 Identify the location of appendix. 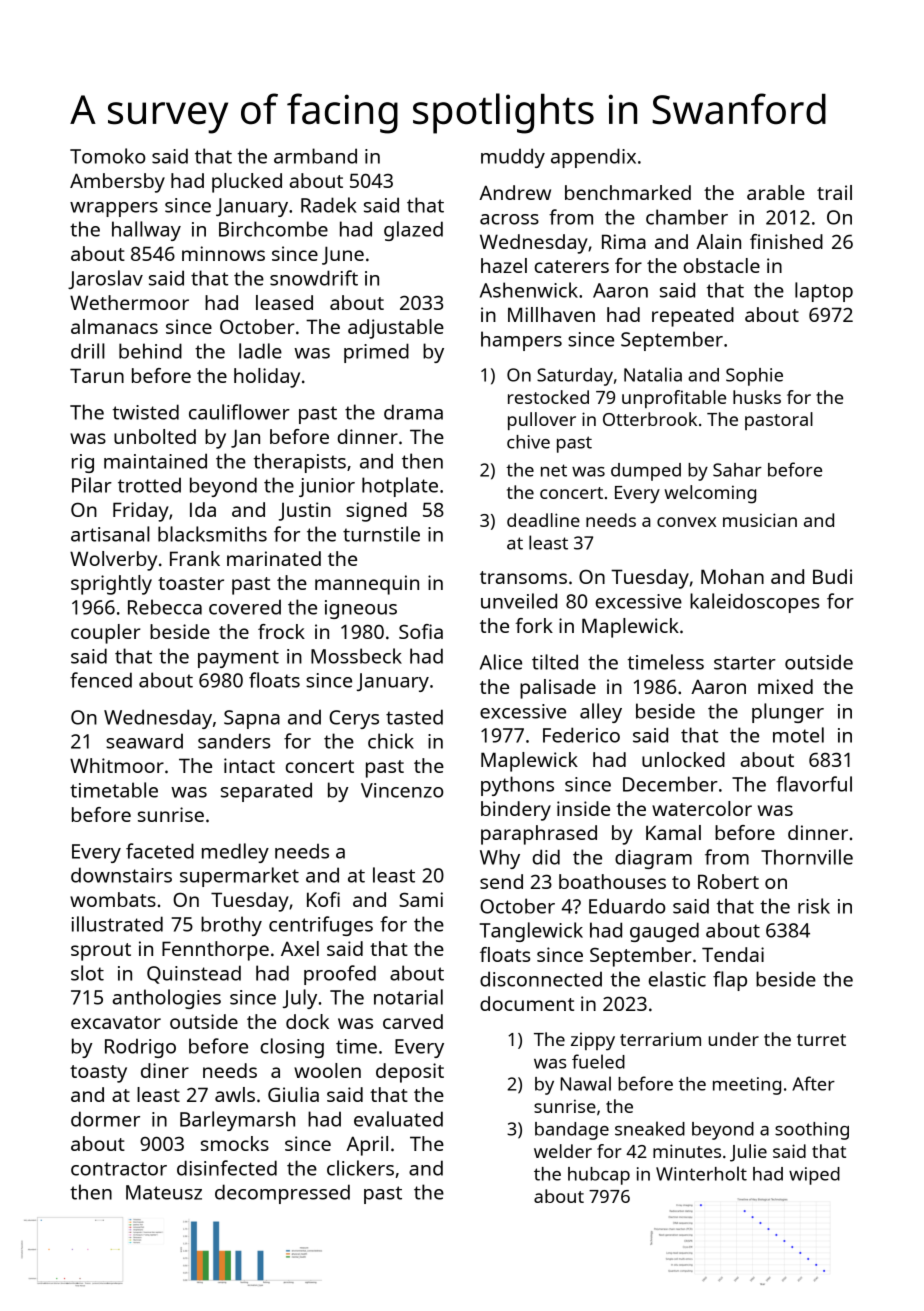
(593, 158).
